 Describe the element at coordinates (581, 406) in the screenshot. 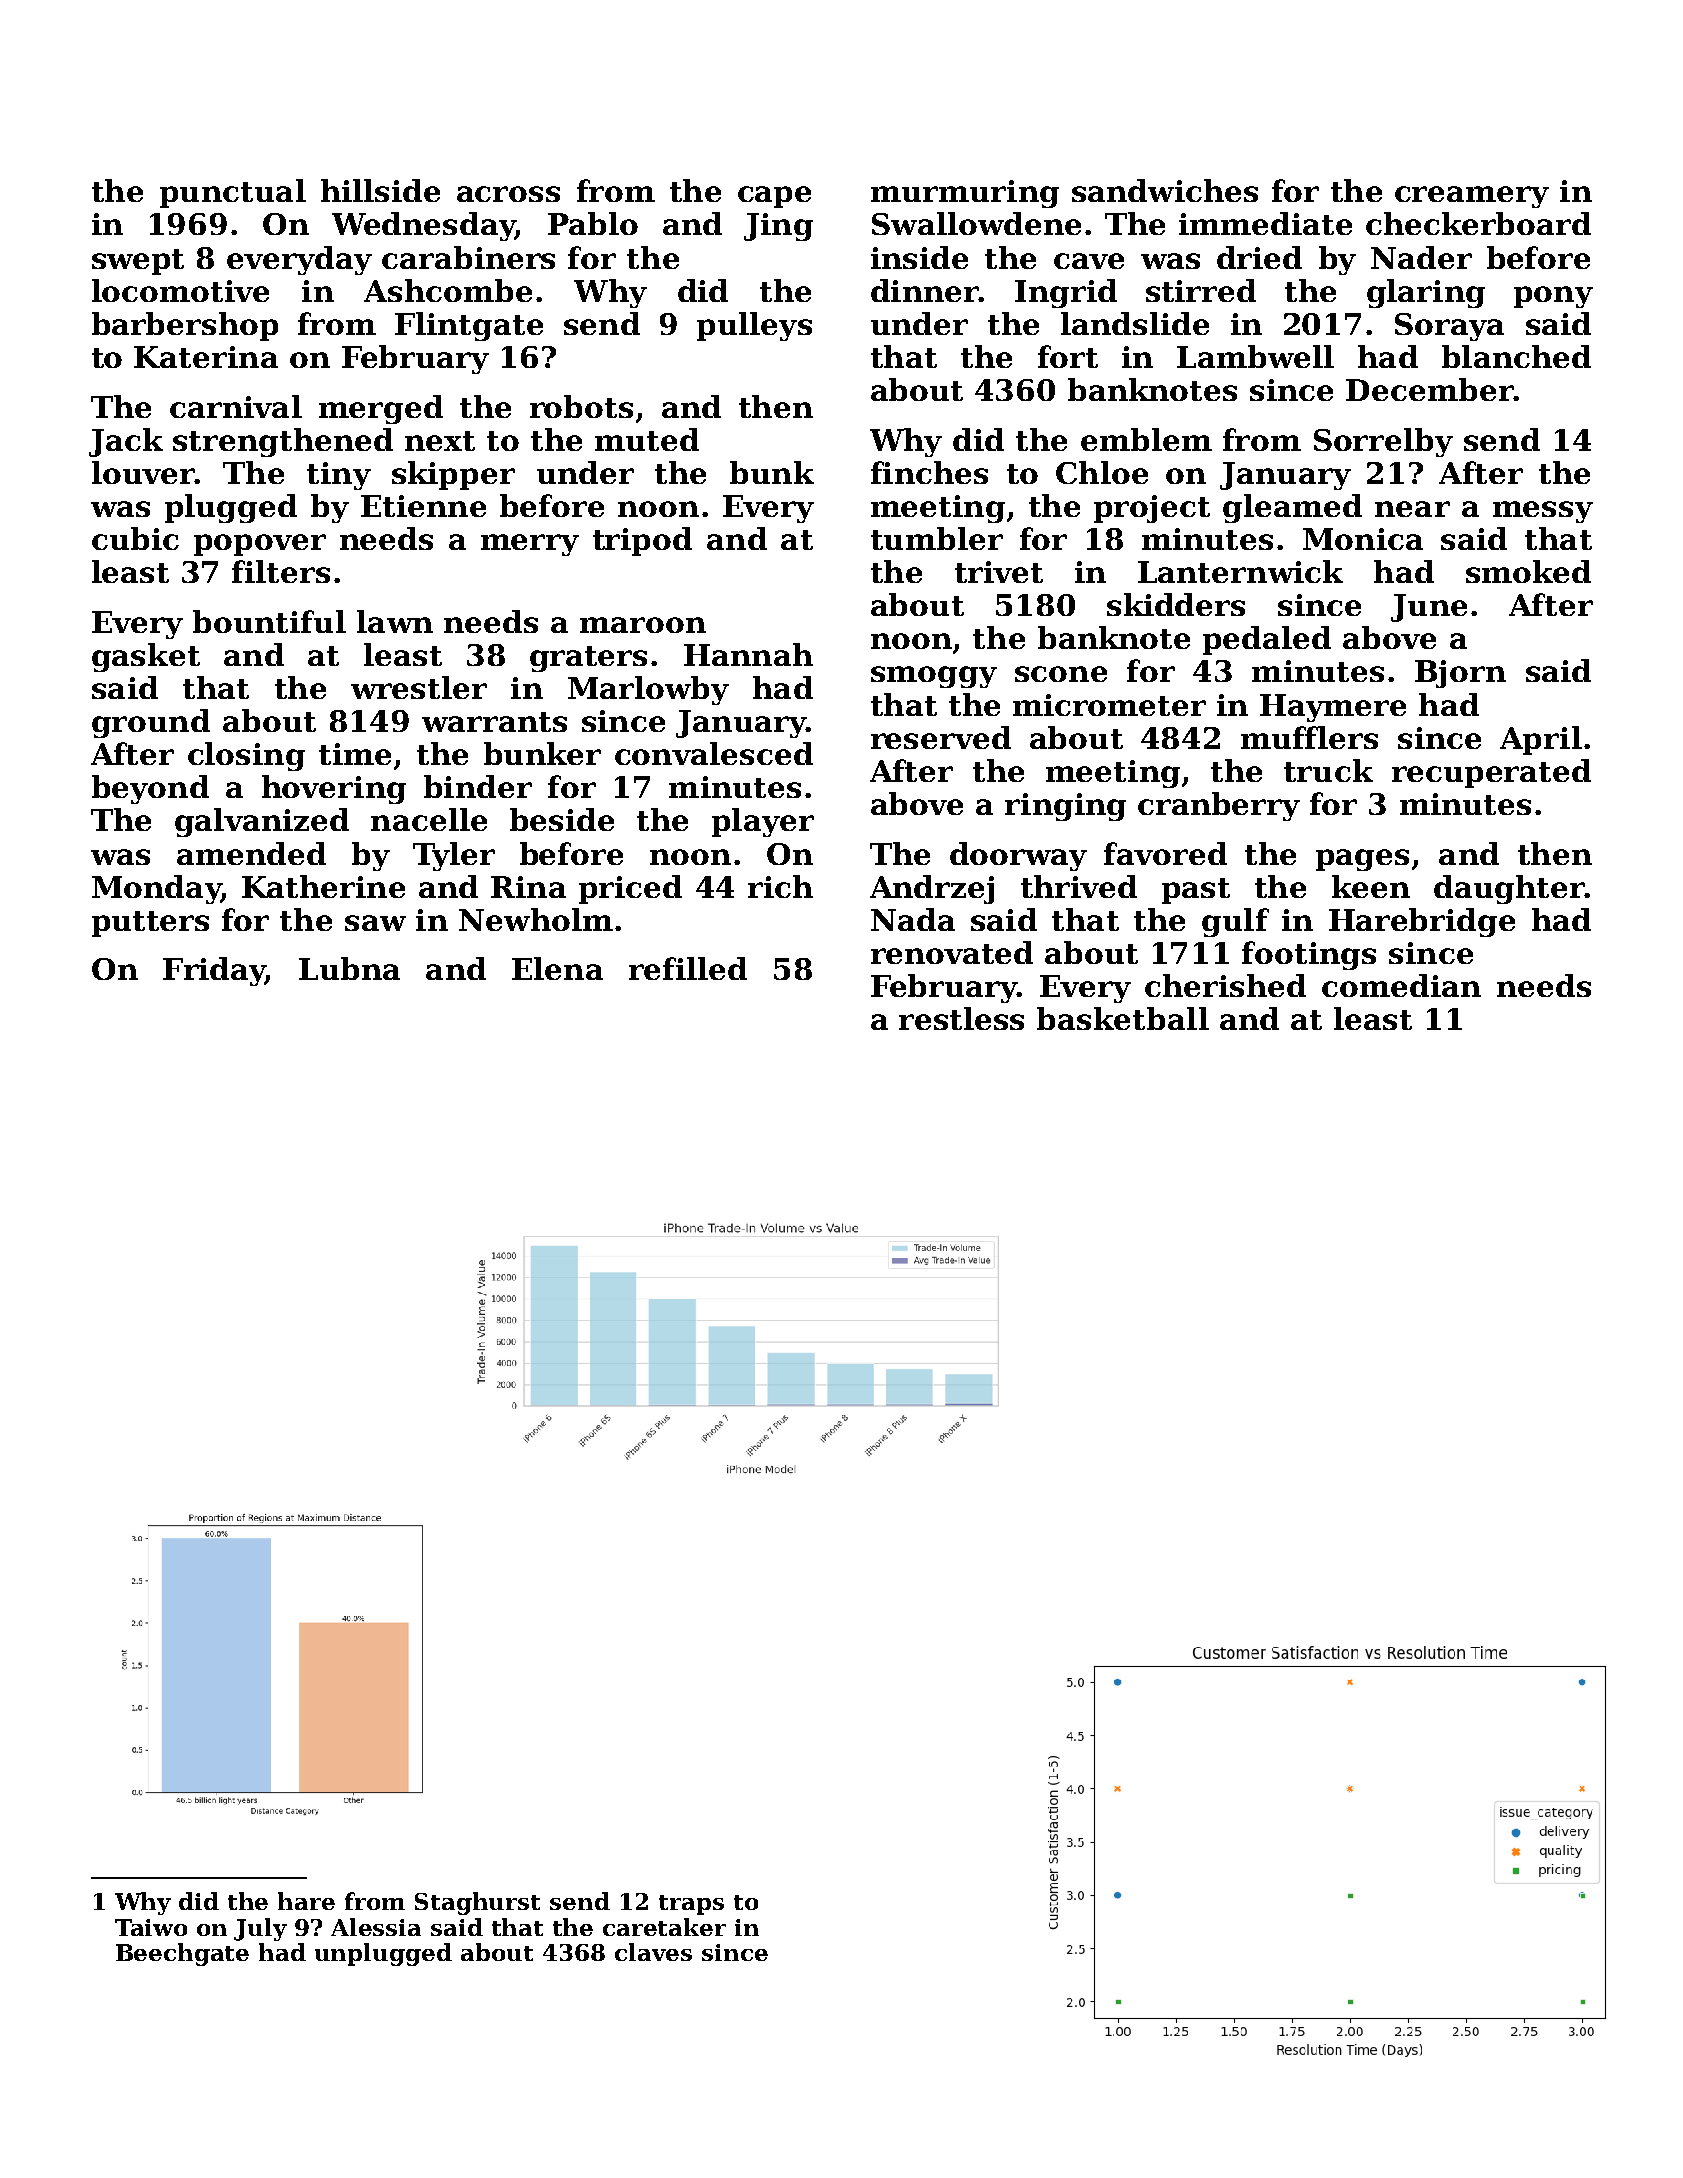

I see `robots` at that location.
